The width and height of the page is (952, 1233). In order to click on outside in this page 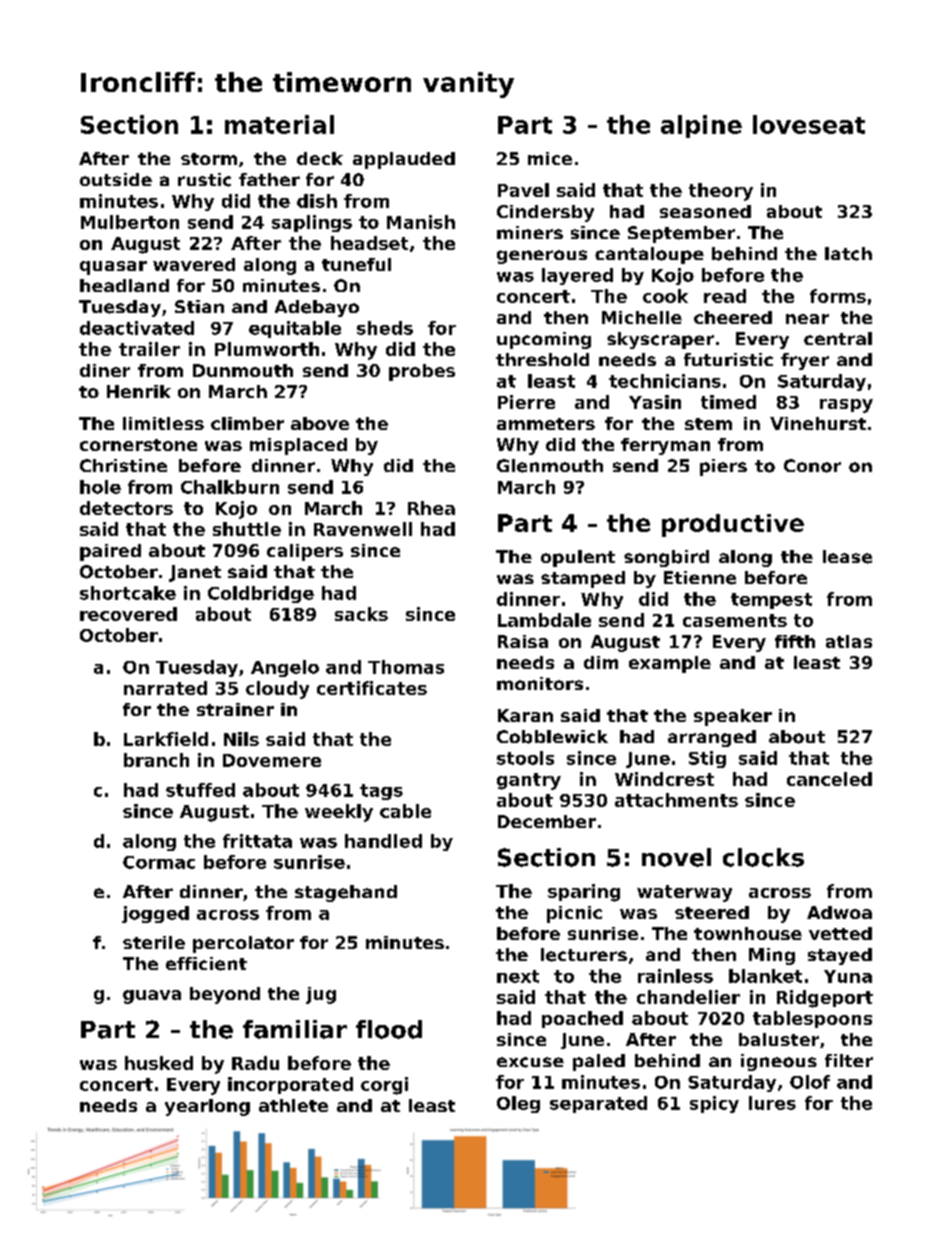, I will do `click(116, 179)`.
